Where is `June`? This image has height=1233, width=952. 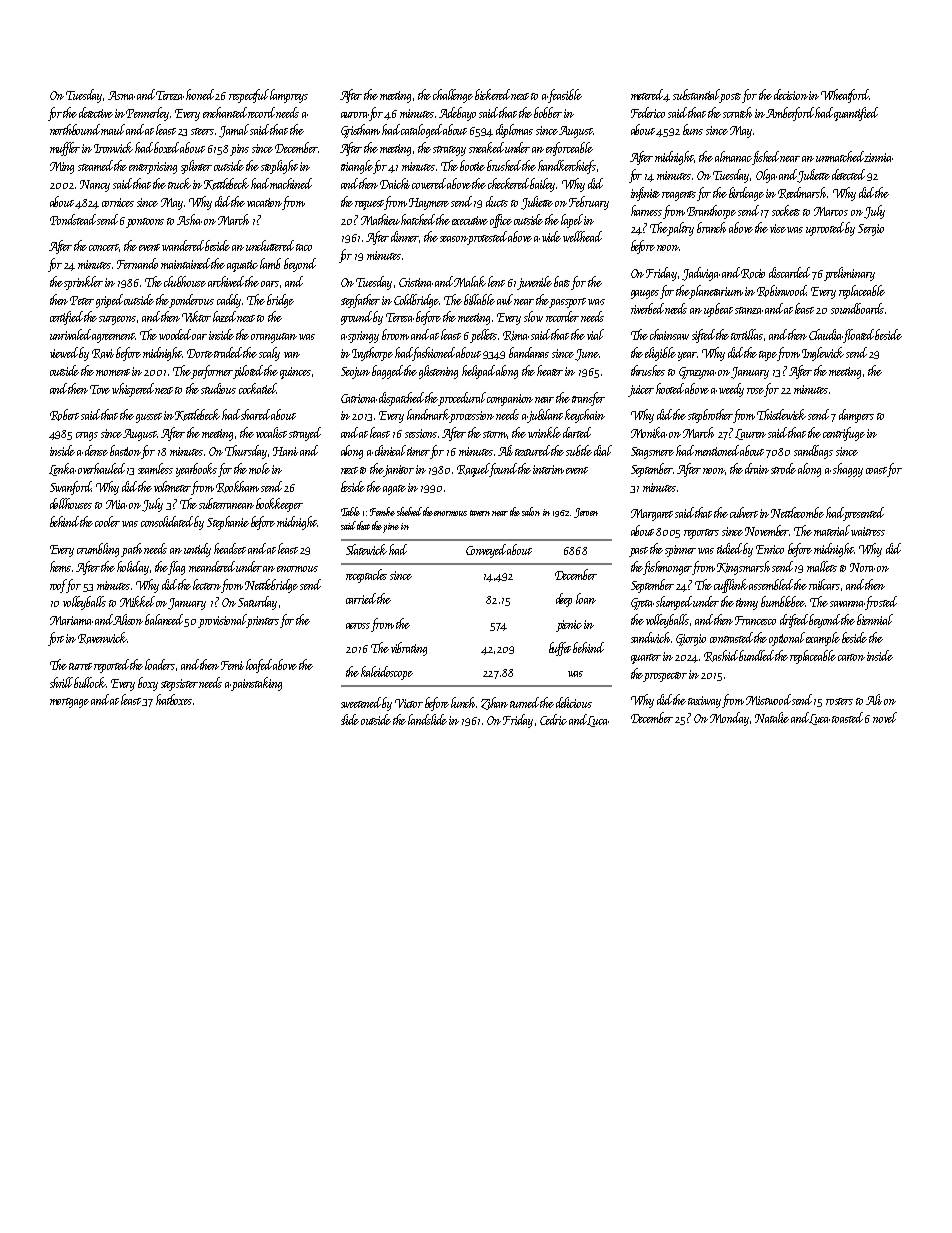
June is located at coordinates (586, 355).
